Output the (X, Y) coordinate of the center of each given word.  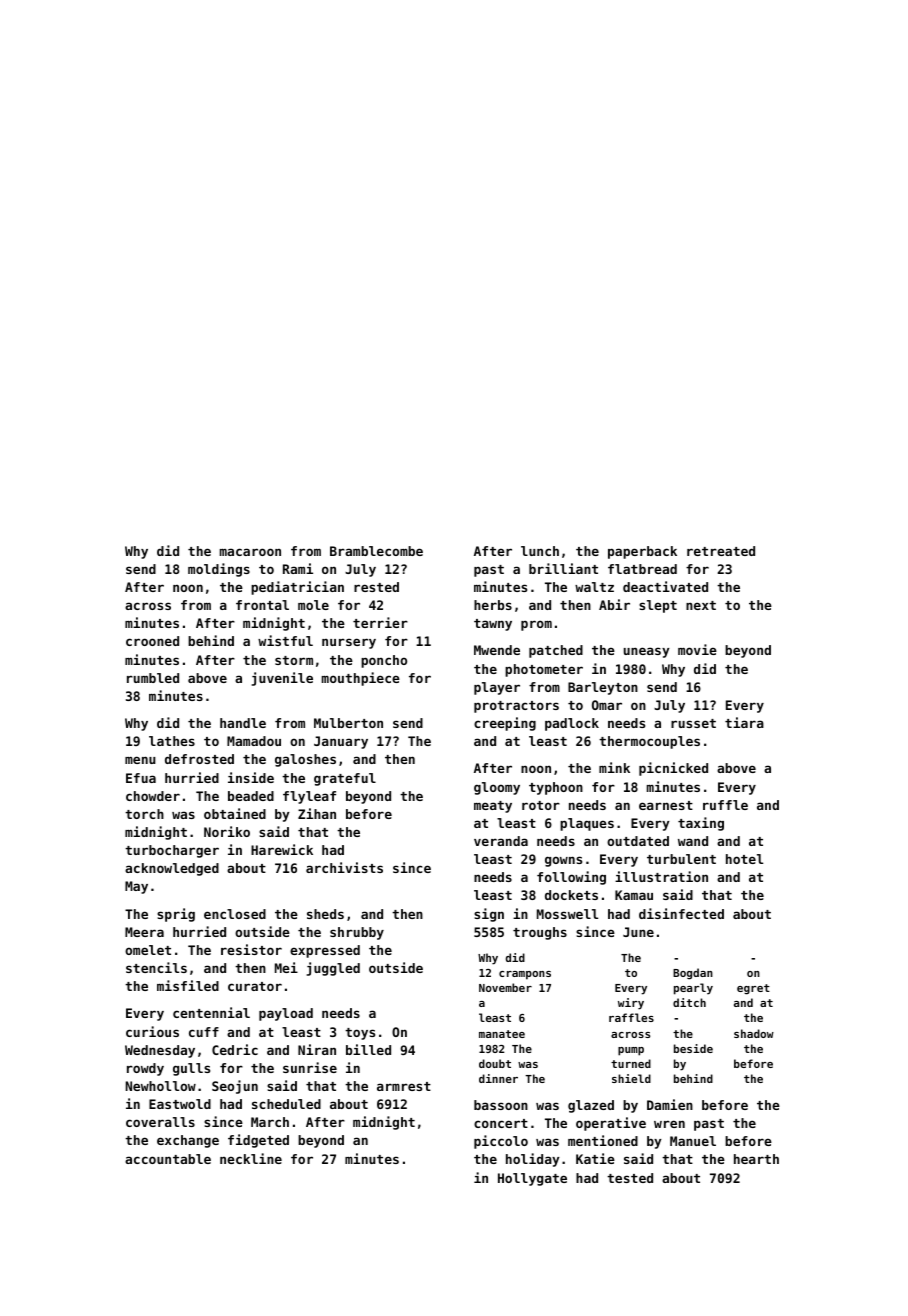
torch (144, 814)
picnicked (673, 769)
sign (489, 915)
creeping (505, 724)
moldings (219, 570)
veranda (501, 841)
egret (753, 989)
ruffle (725, 805)
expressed (325, 951)
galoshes (305, 760)
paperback (642, 552)
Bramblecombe (376, 551)
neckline (251, 1158)
